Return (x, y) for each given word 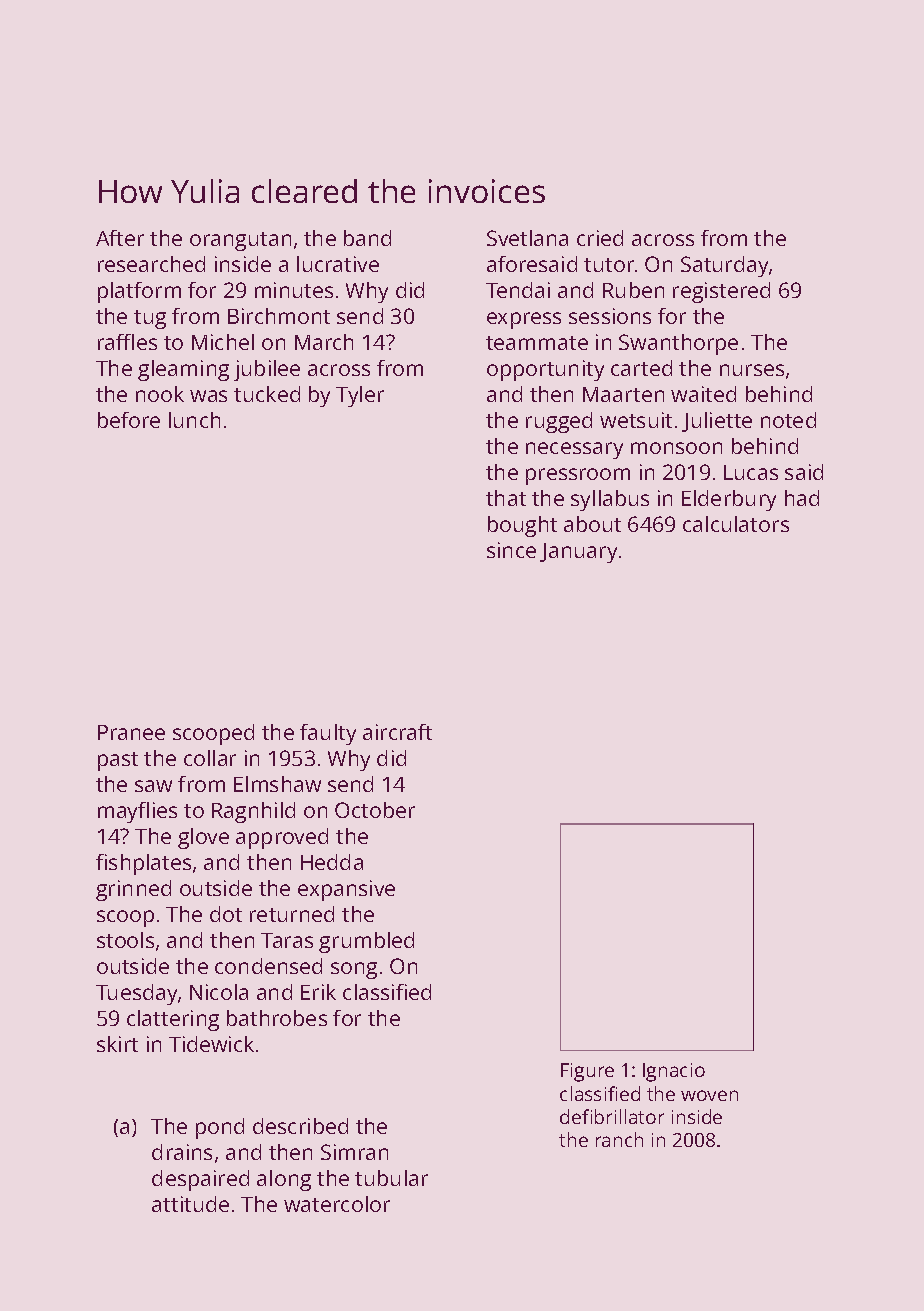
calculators (736, 524)
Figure (587, 1072)
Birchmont (279, 316)
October (375, 810)
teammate (537, 343)
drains (182, 1152)
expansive (346, 890)
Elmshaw (277, 784)
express (524, 320)
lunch (194, 420)
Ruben (633, 290)
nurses (752, 370)
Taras (287, 940)
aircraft (397, 732)
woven (709, 1095)
